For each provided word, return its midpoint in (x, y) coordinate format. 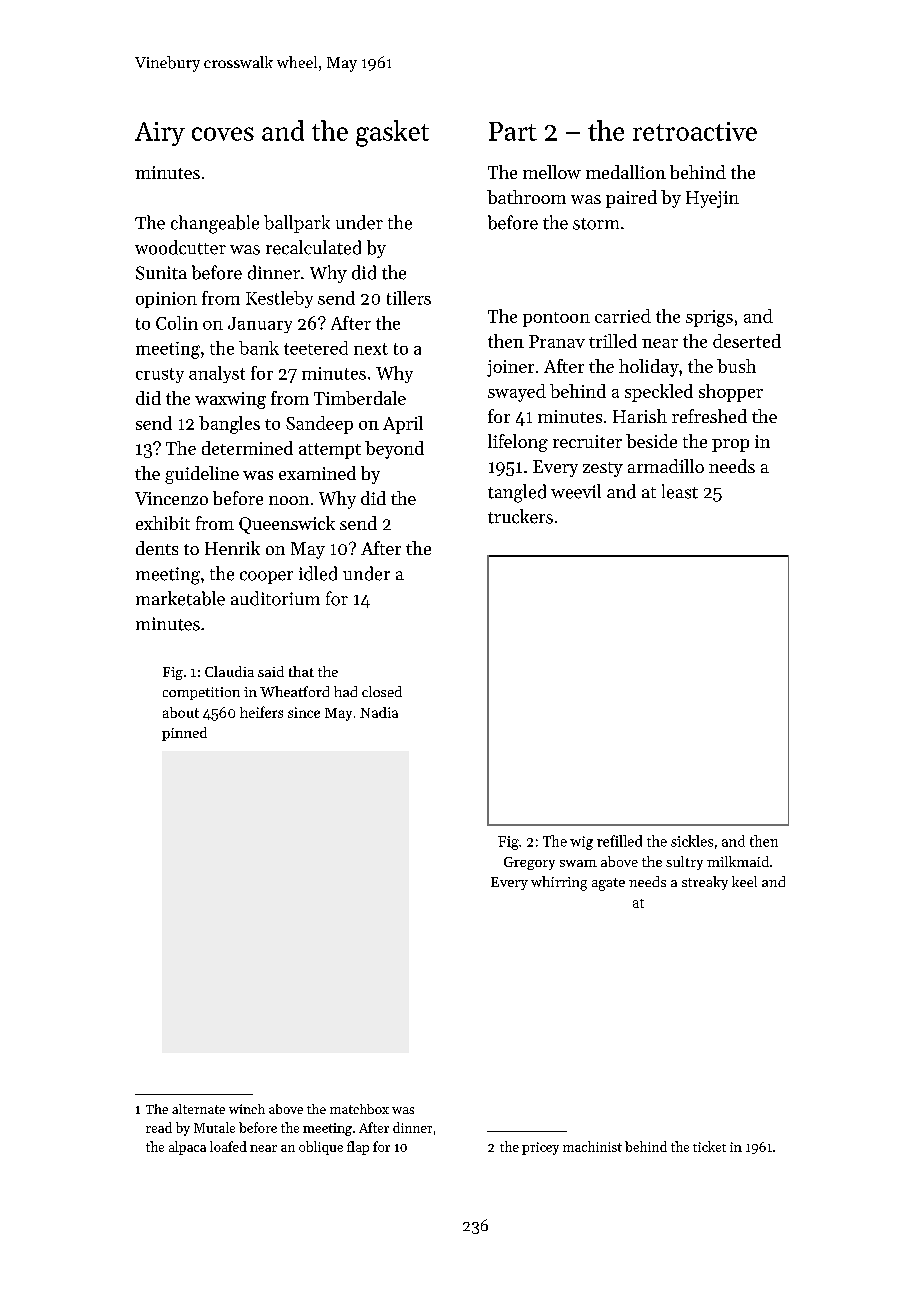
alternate (198, 1109)
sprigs (709, 318)
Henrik (232, 548)
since (304, 712)
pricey (540, 1148)
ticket (709, 1146)
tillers (409, 298)
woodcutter (180, 247)
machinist (592, 1146)
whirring (559, 883)
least (680, 491)
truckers (520, 516)
